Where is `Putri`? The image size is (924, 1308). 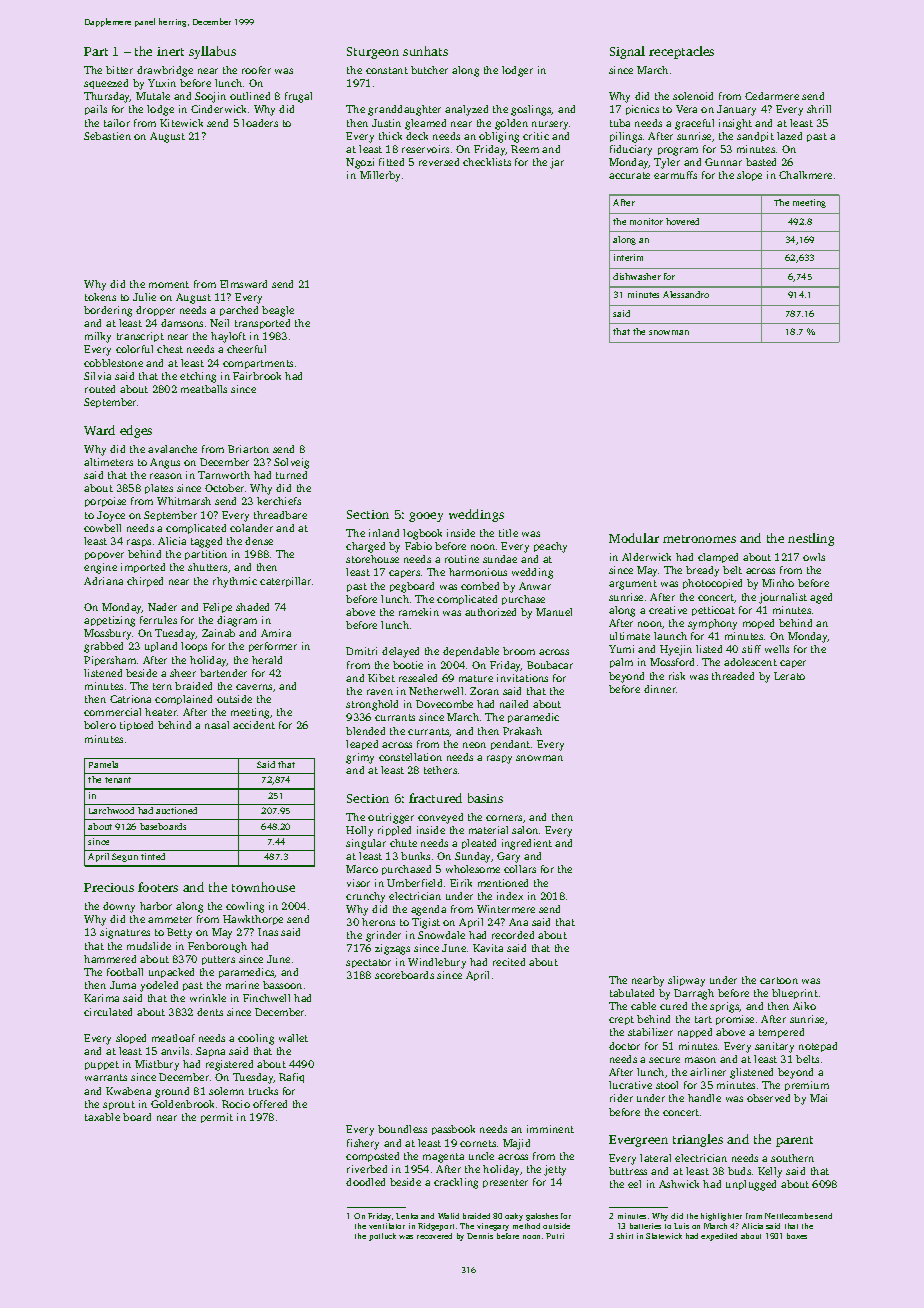 Putri is located at coordinates (555, 1236).
